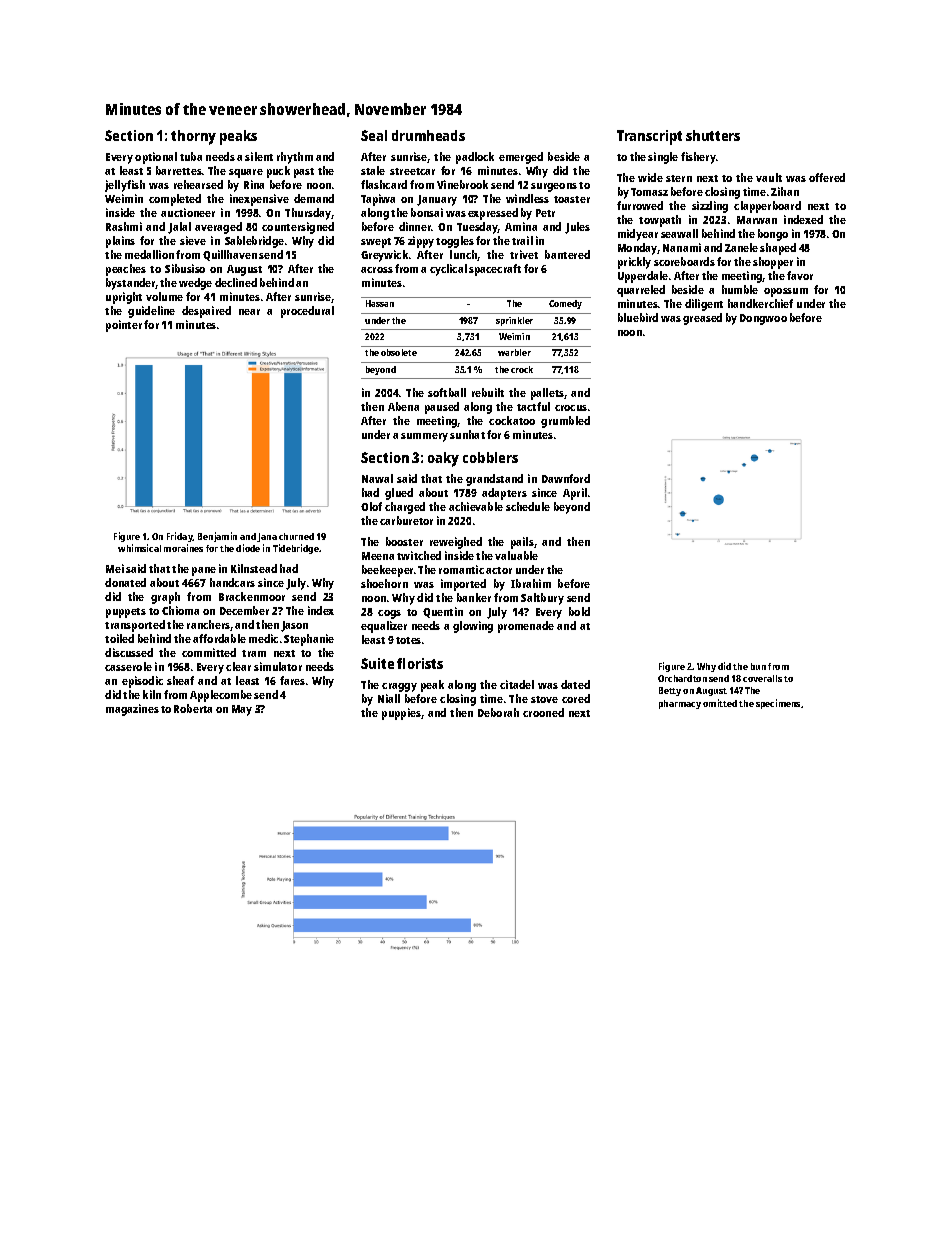  Describe the element at coordinates (399, 494) in the screenshot. I see `glued` at that location.
